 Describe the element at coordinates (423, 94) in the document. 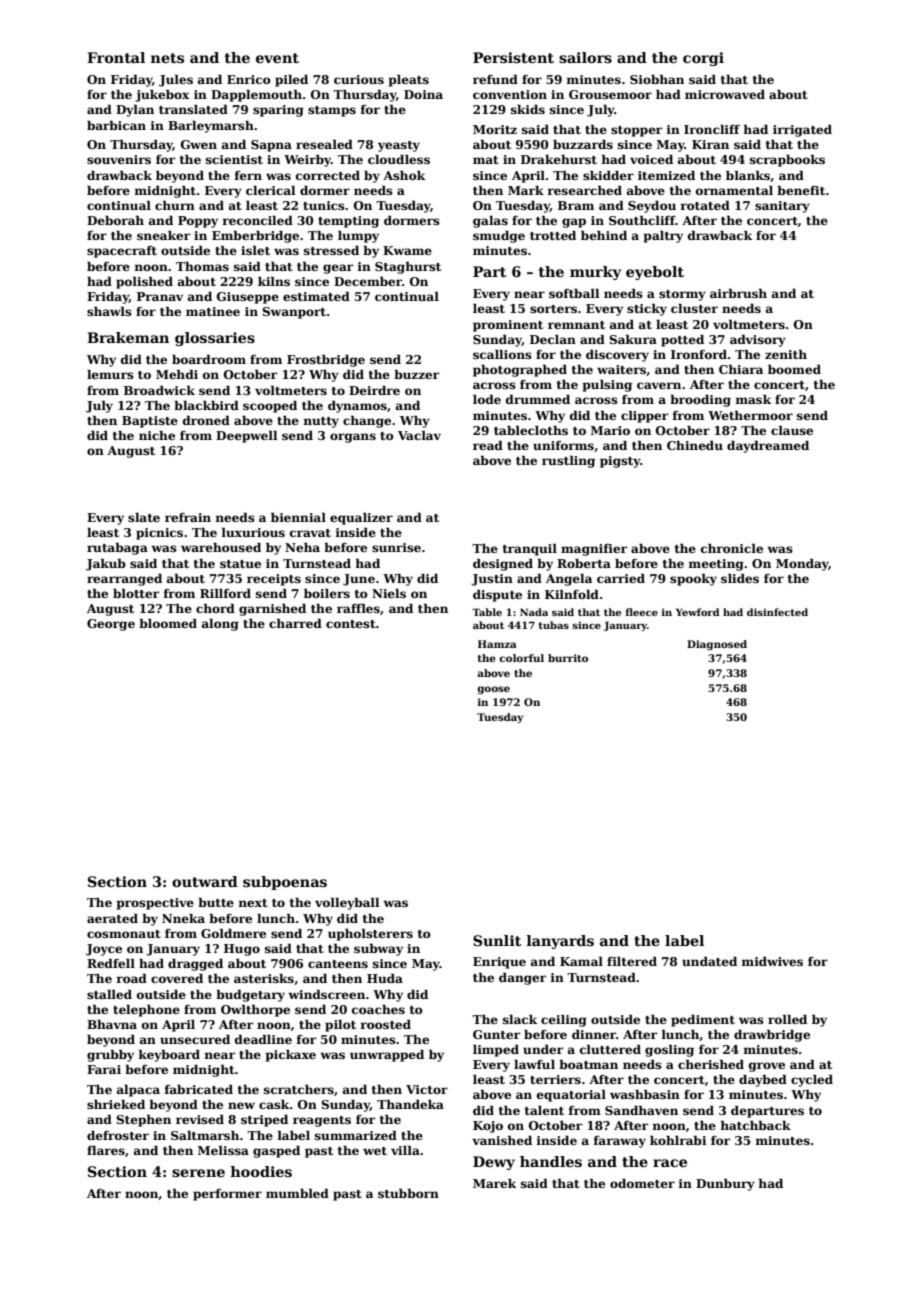

I see `Doina` at that location.
